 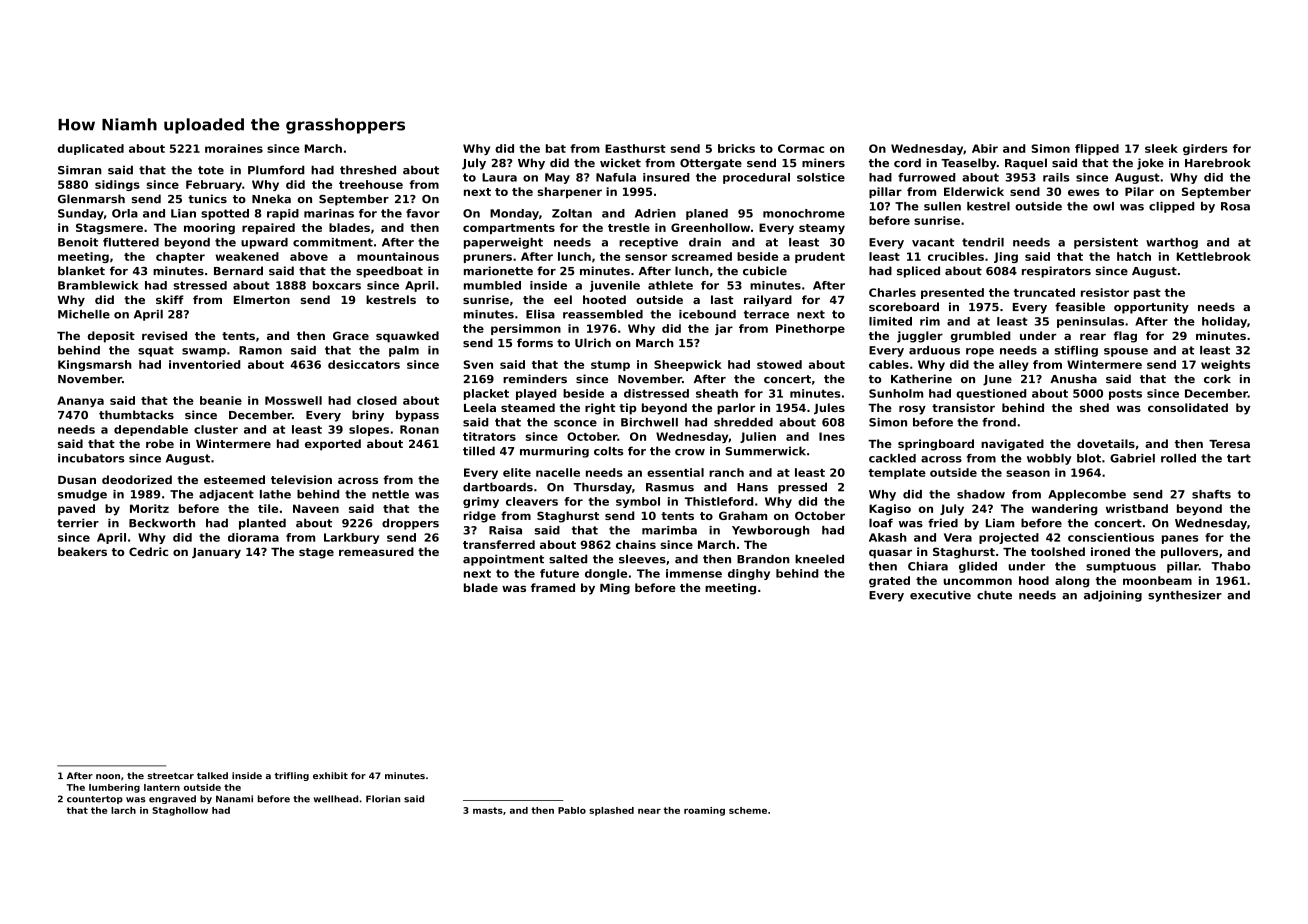 I want to click on girders, so click(x=1205, y=149).
